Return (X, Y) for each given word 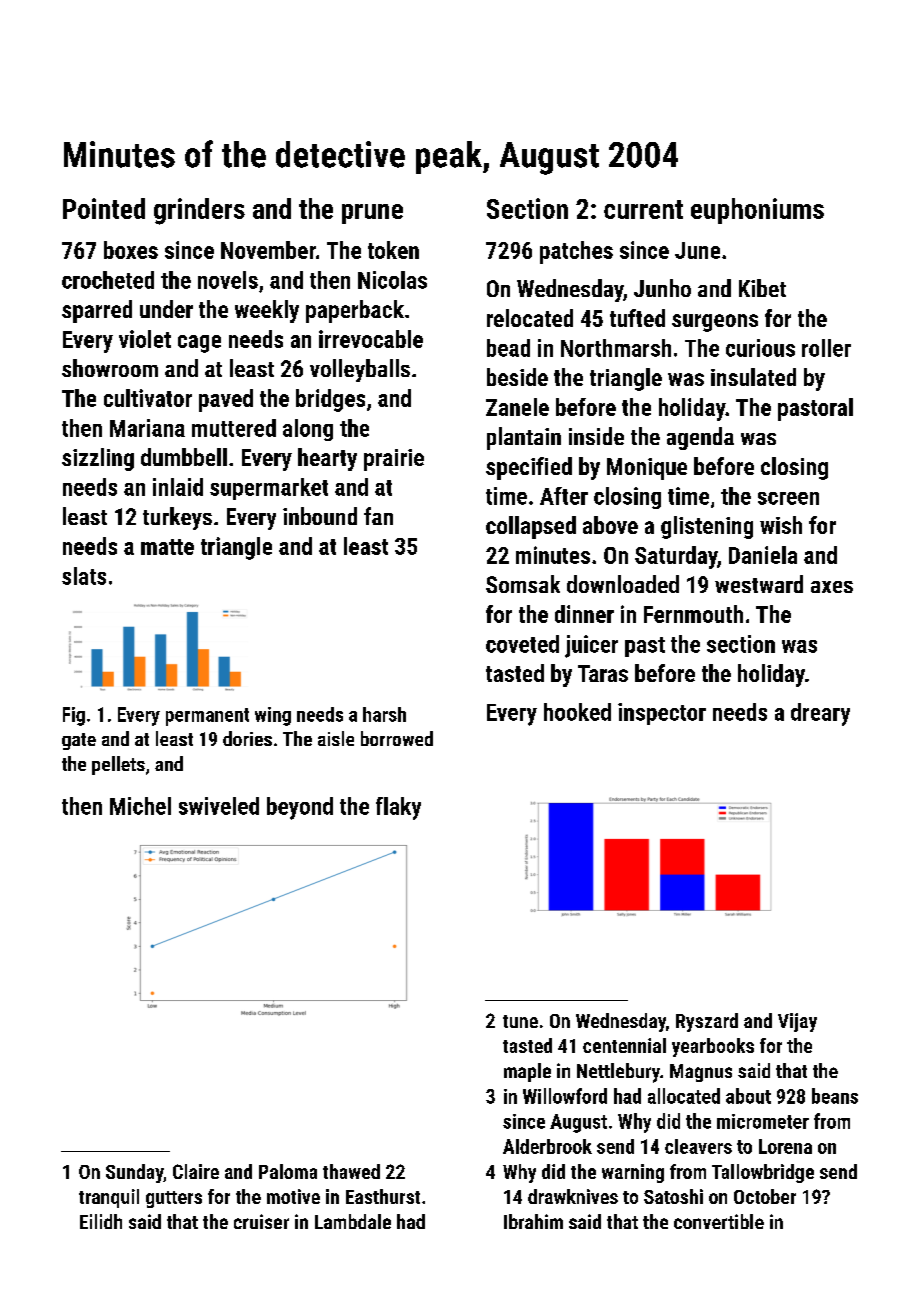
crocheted (108, 280)
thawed (351, 1171)
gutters (174, 1199)
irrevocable (371, 339)
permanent (207, 717)
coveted (522, 644)
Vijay (797, 1022)
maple (527, 1072)
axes (832, 587)
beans (835, 1096)
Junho (662, 288)
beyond (300, 808)
